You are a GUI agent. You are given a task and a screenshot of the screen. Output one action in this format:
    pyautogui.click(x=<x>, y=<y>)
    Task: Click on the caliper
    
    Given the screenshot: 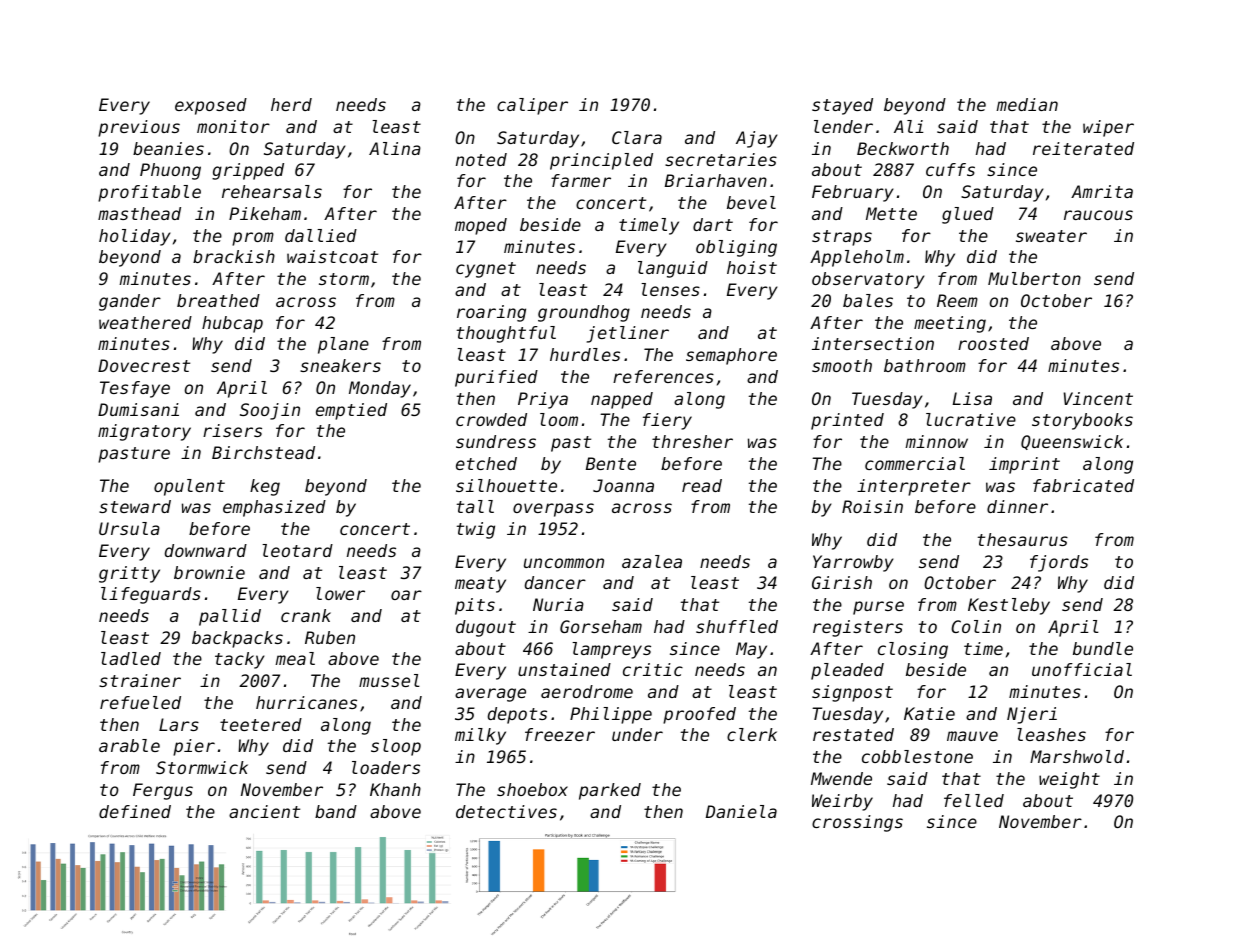 What is the action you would take?
    pyautogui.click(x=532, y=106)
